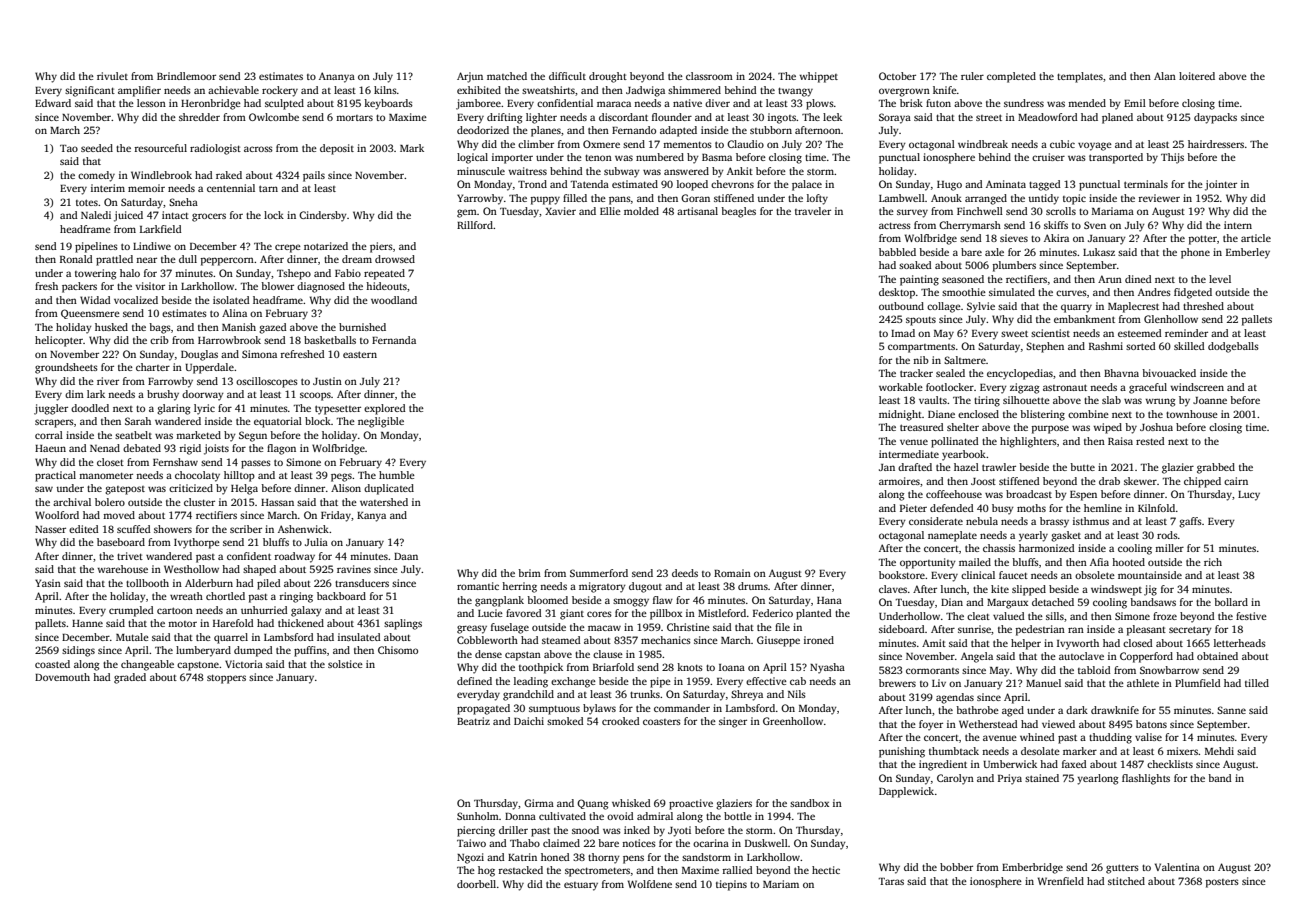 Image resolution: width=1308 pixels, height=924 pixels. What do you see at coordinates (471, 843) in the page?
I see `Taiwo` at bounding box center [471, 843].
